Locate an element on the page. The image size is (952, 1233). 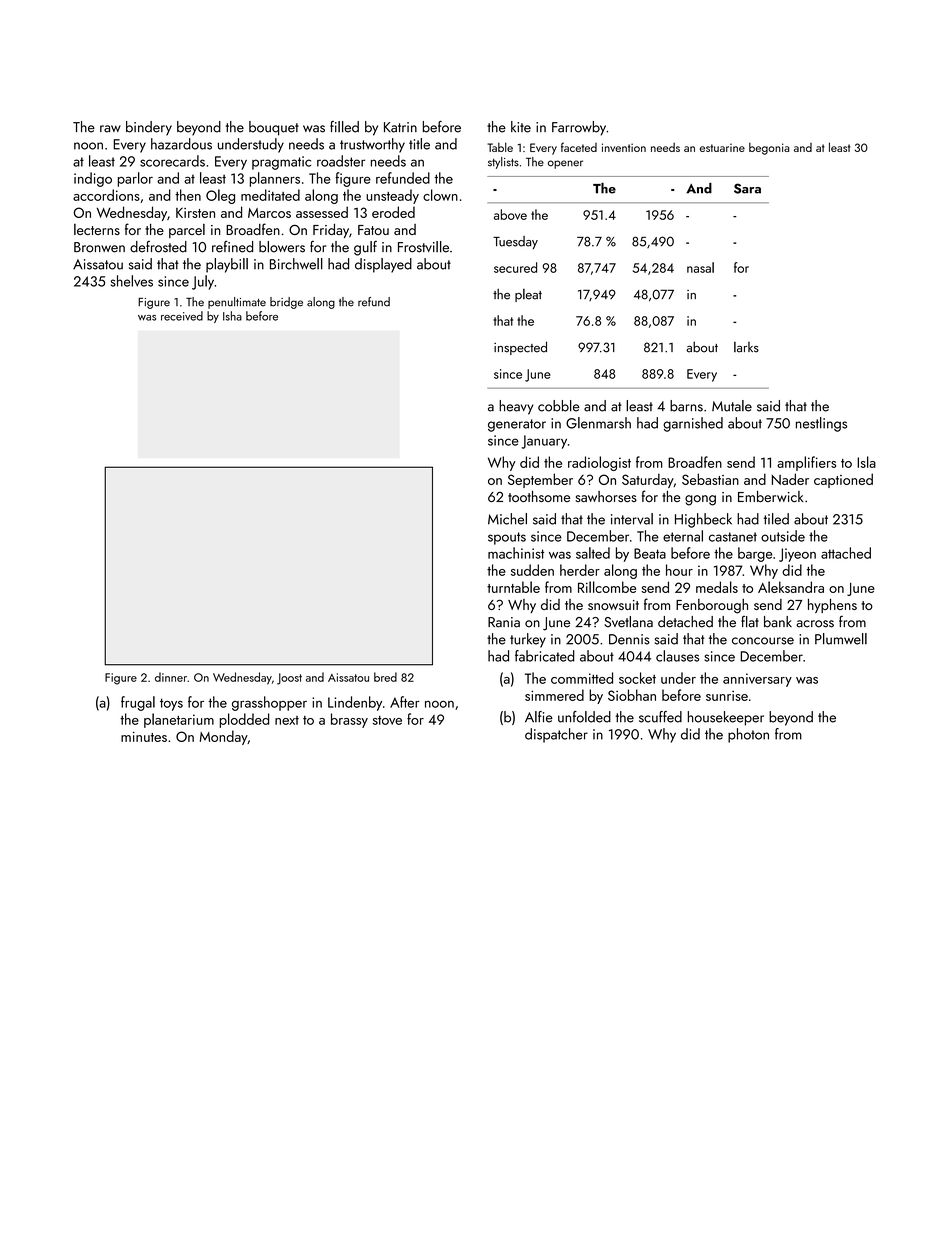
refined is located at coordinates (232, 247).
